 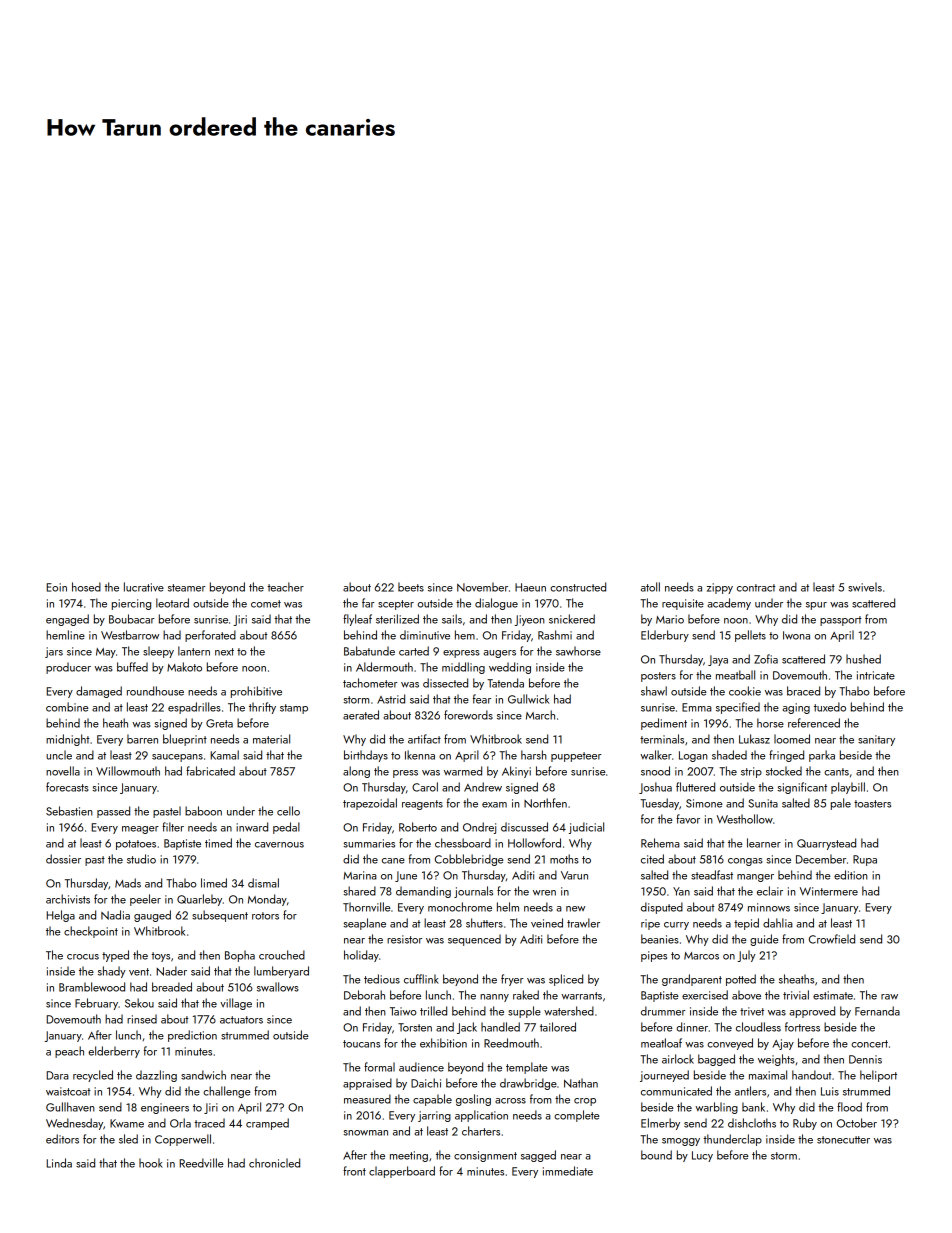 What do you see at coordinates (151, 1163) in the image?
I see `hook` at bounding box center [151, 1163].
